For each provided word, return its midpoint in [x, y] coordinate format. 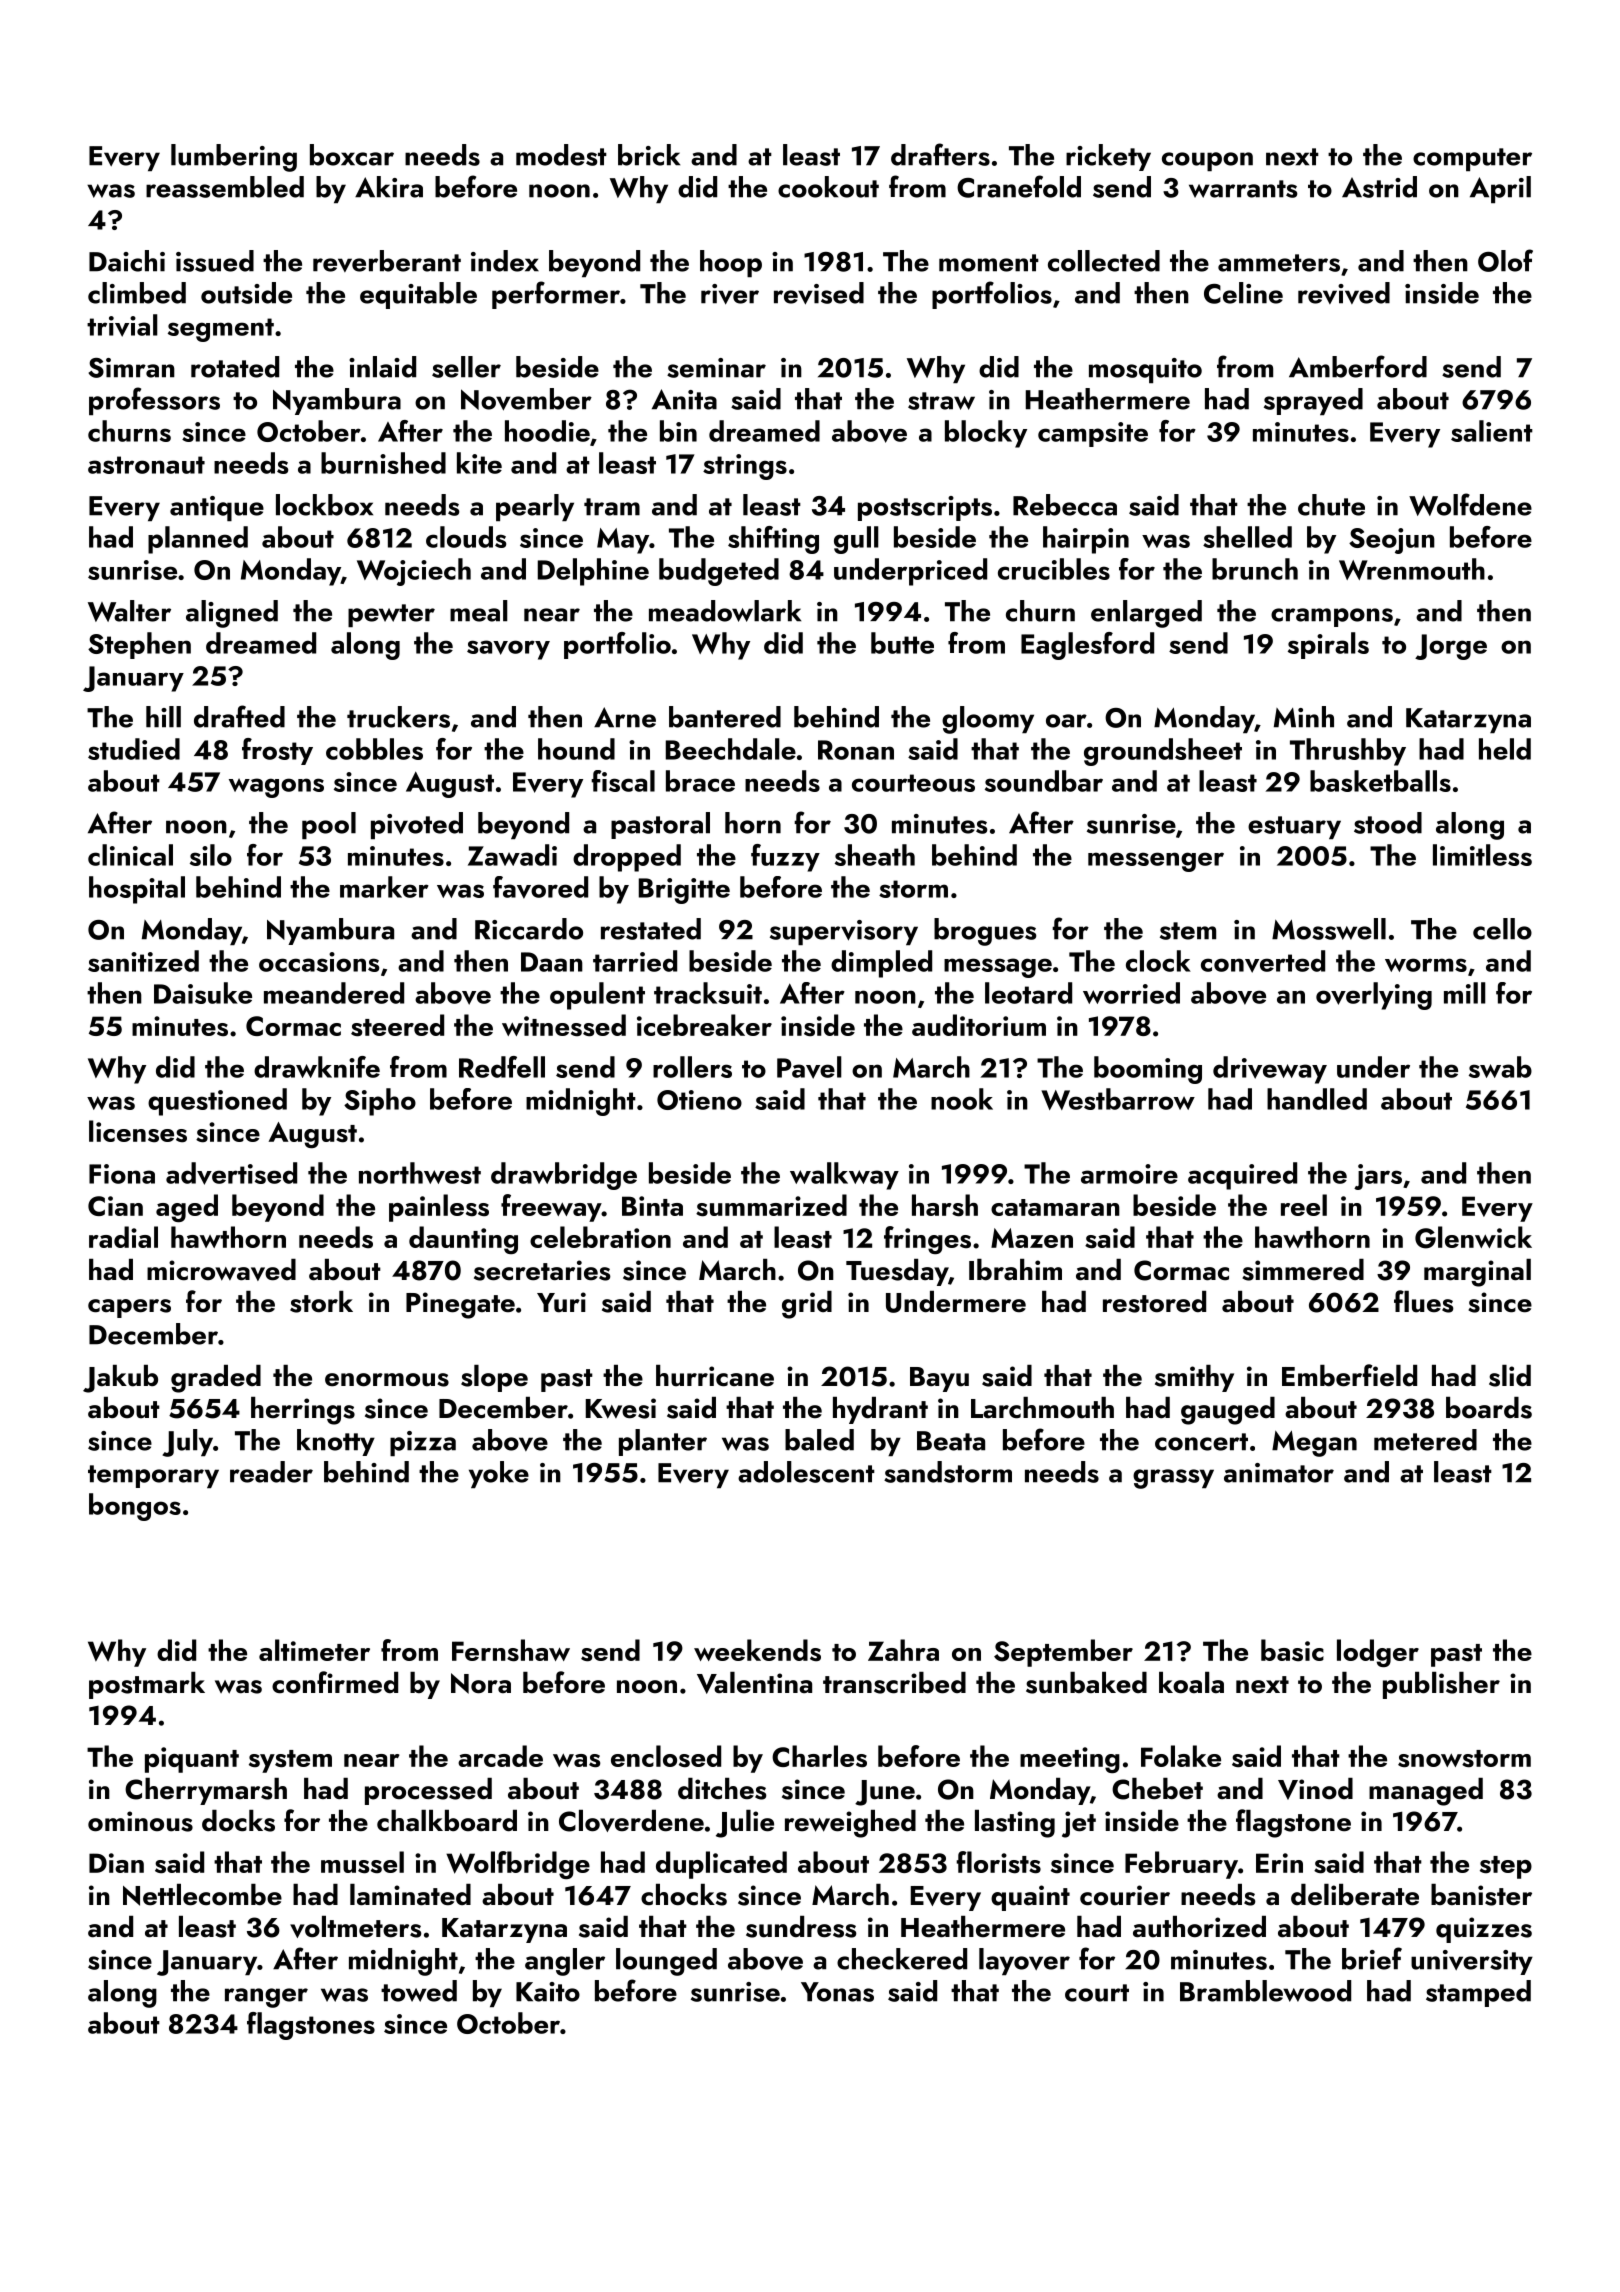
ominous [140, 1821]
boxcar [352, 155]
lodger [1378, 1653]
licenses [138, 1131]
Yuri [561, 1302]
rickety [1108, 157]
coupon [1207, 161]
